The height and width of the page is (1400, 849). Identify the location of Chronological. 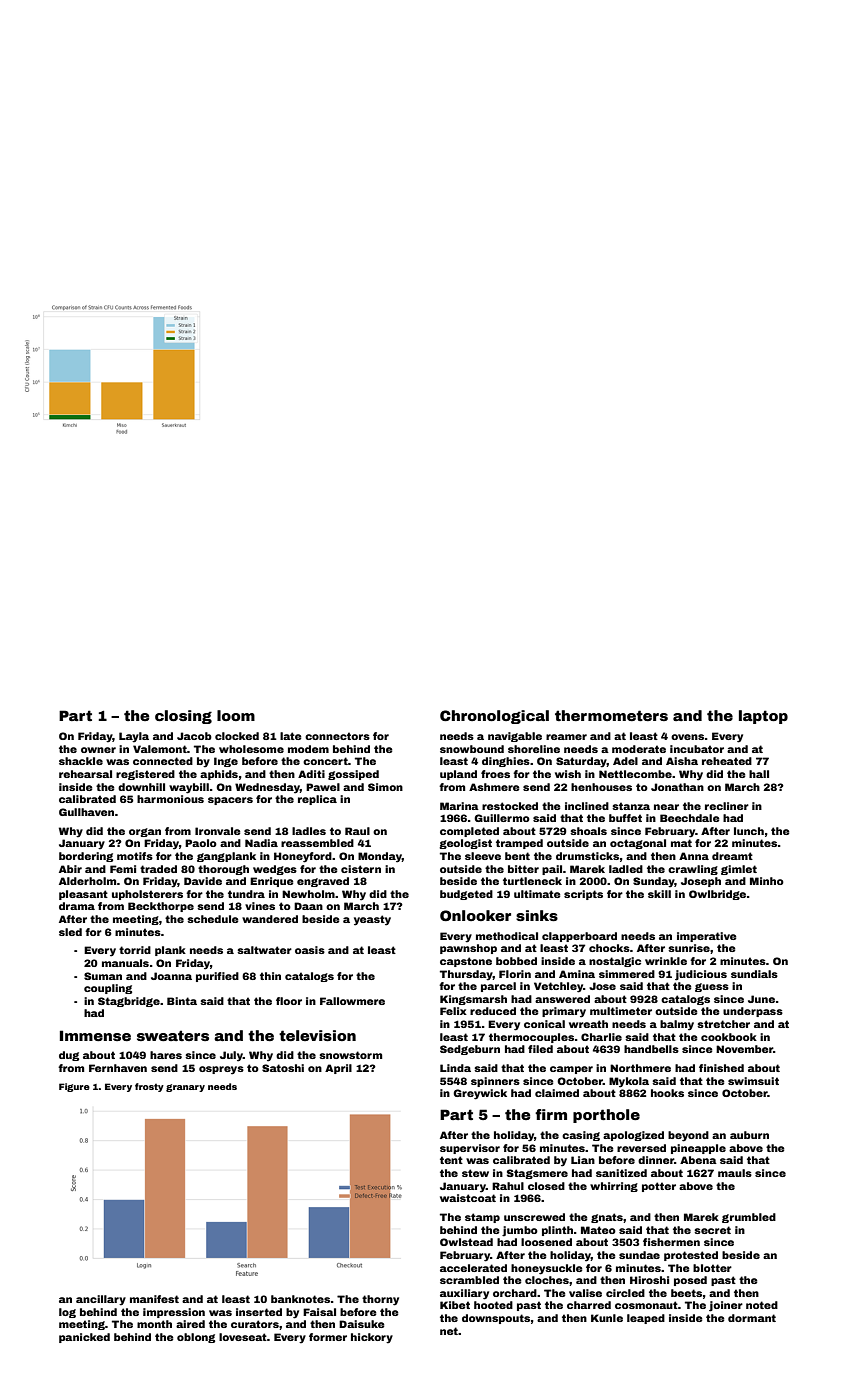
(494, 717).
